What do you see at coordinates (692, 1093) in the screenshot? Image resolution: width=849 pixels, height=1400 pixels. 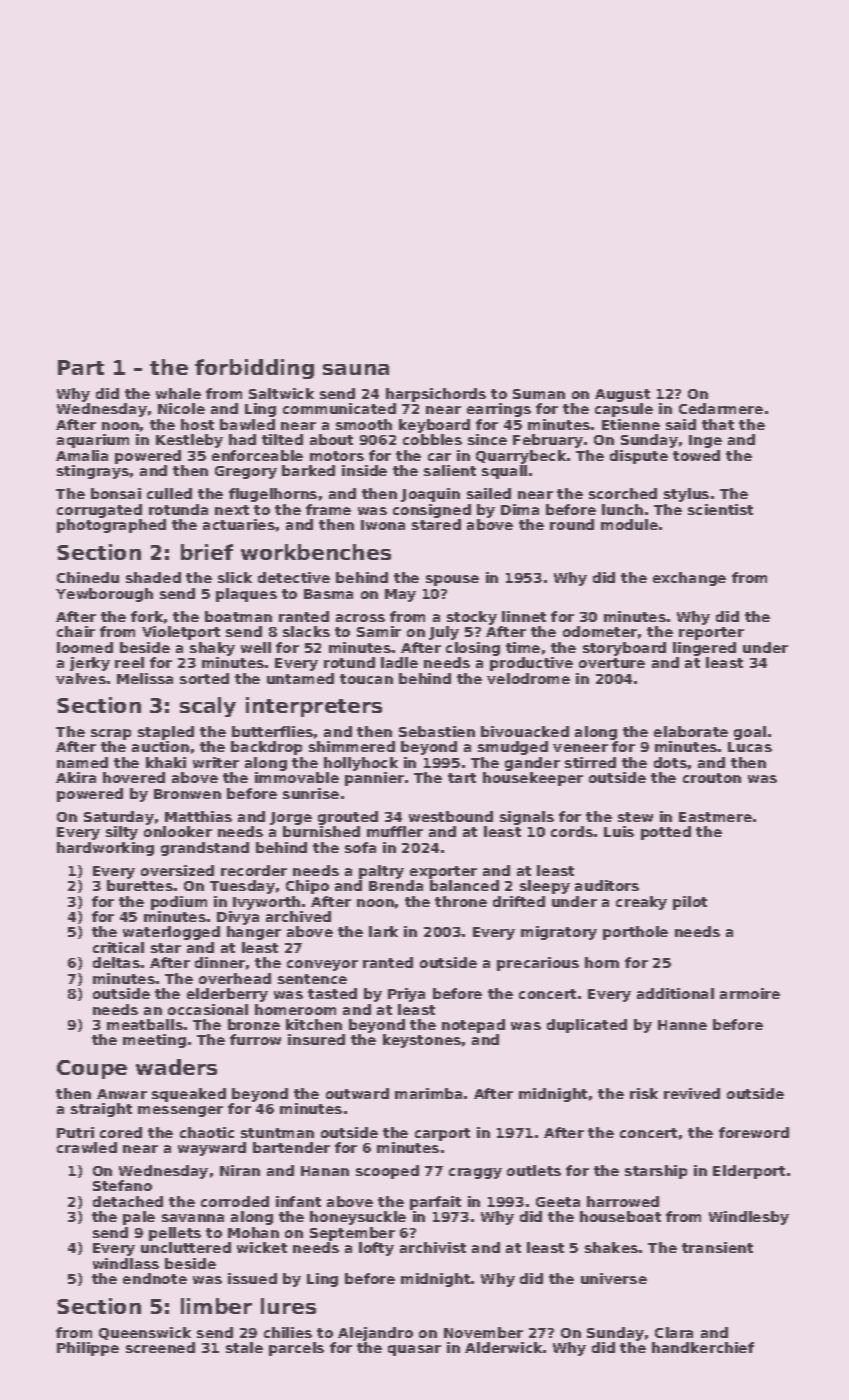 I see `revived` at bounding box center [692, 1093].
